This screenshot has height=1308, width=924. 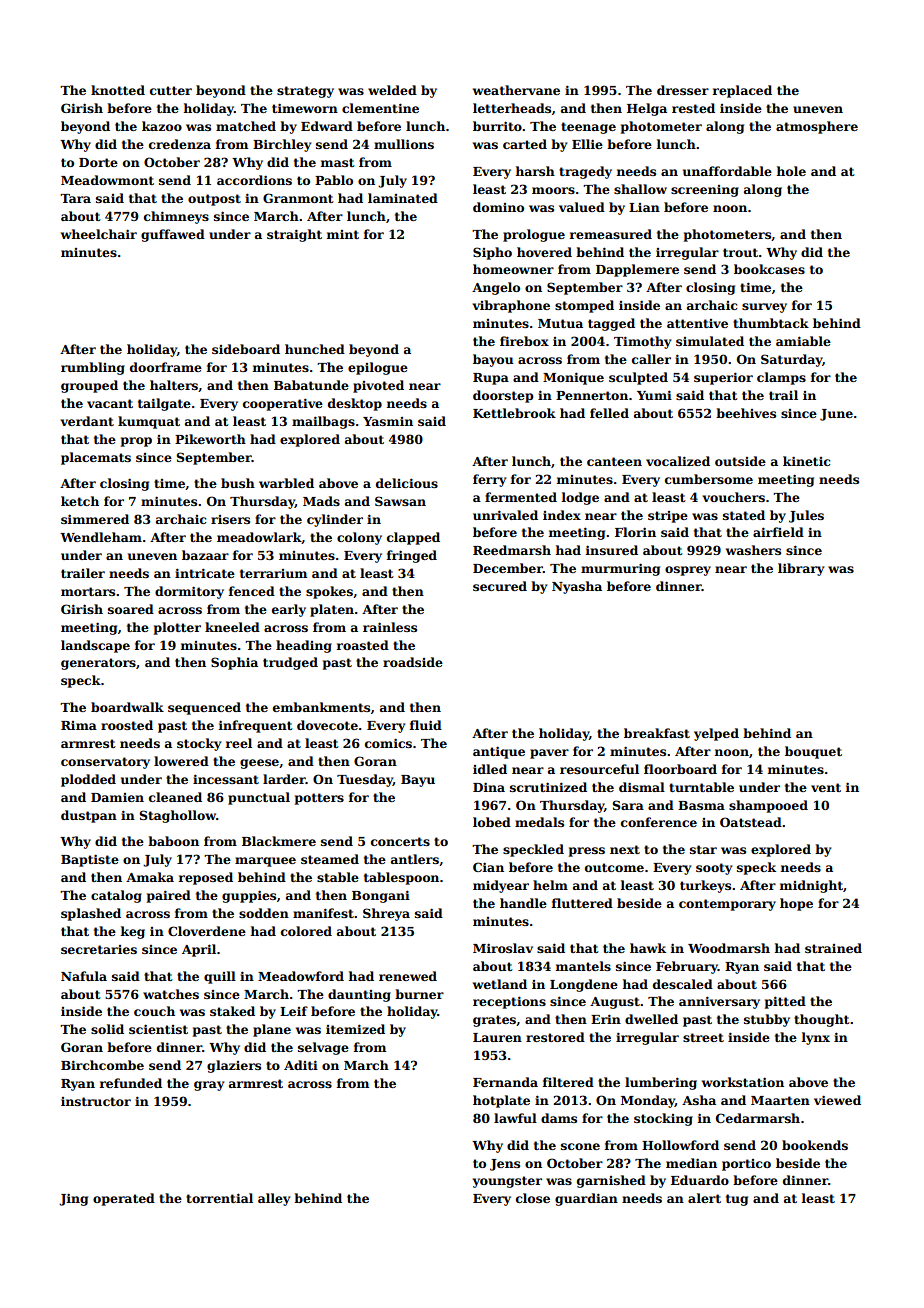 What do you see at coordinates (791, 171) in the screenshot?
I see `hole` at bounding box center [791, 171].
